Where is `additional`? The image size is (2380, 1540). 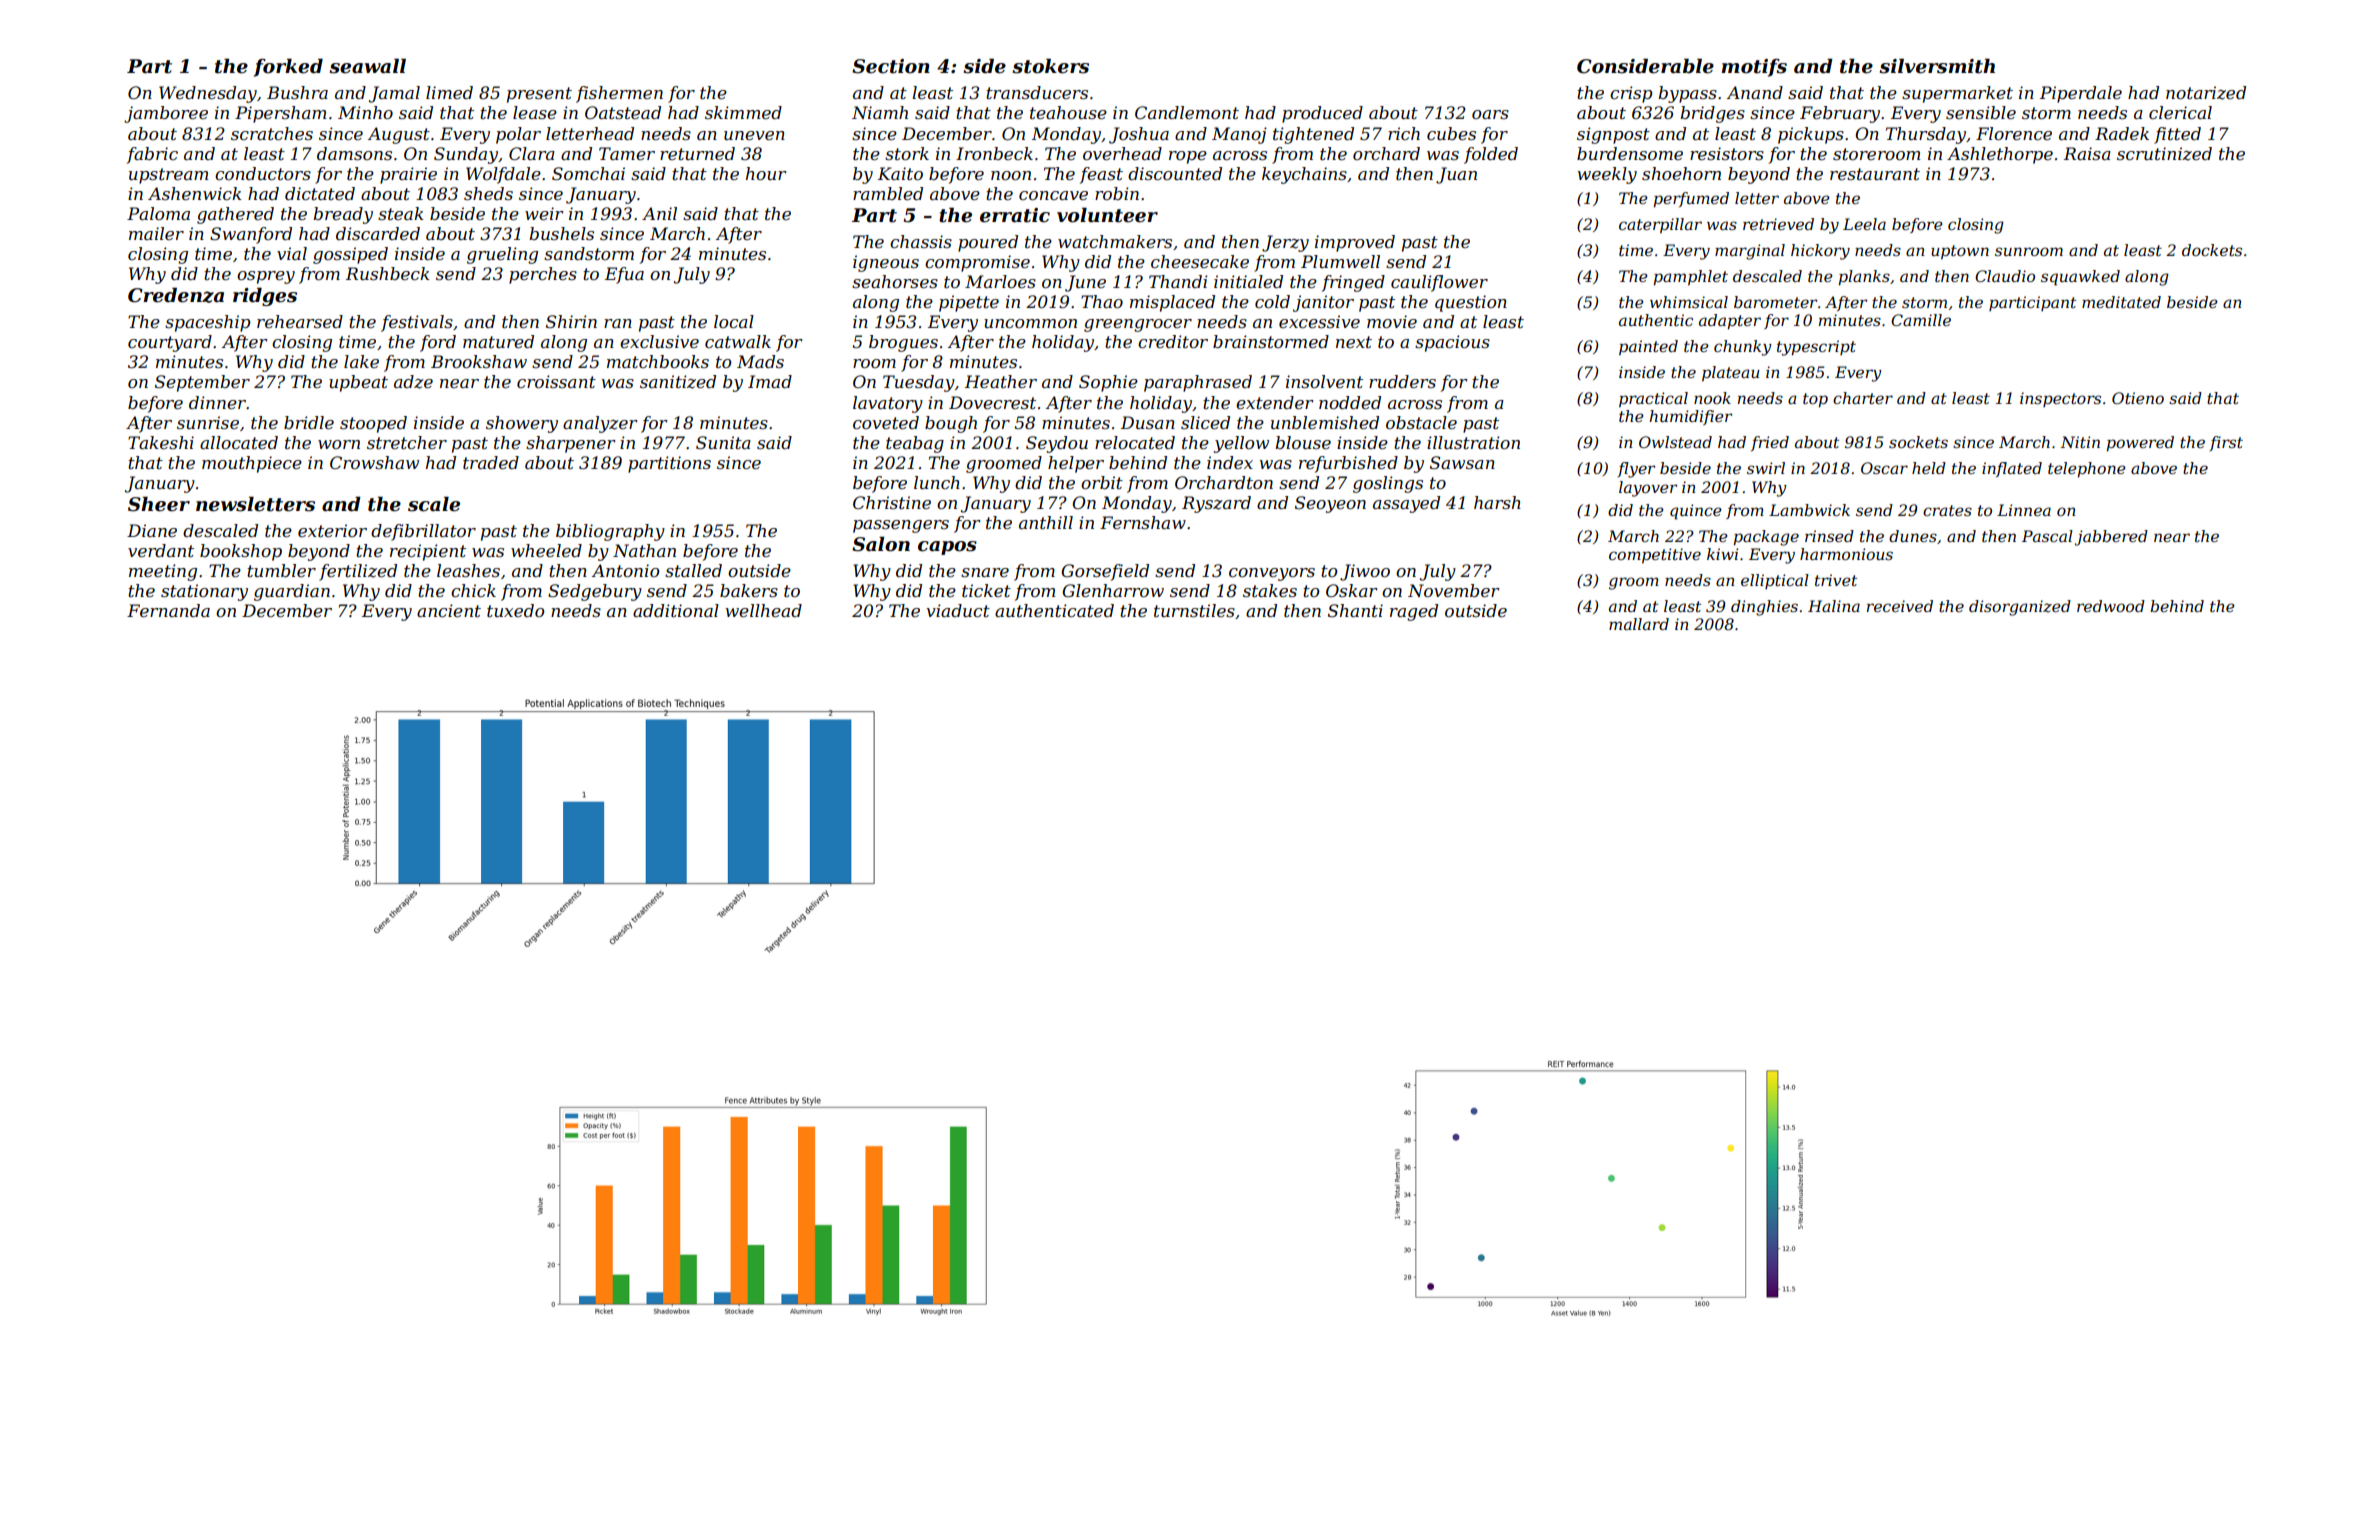
additional is located at coordinates (676, 610).
